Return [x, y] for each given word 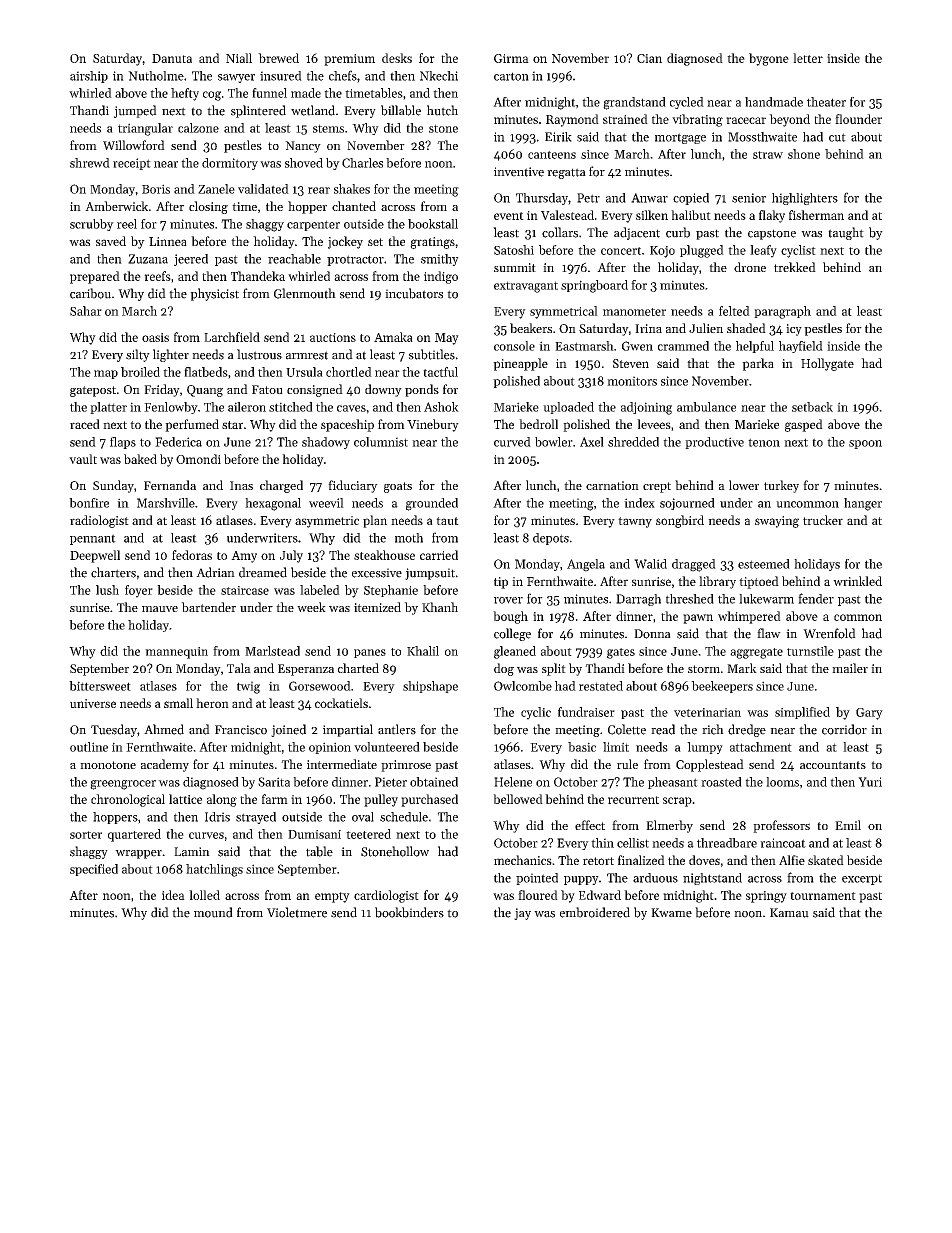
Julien [706, 328]
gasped [804, 425]
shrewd [90, 163]
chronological [128, 800]
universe [93, 703]
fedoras [192, 555]
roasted [721, 782]
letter [808, 58]
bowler [554, 442]
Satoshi [514, 250]
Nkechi [439, 76]
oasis [155, 337]
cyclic [536, 713]
